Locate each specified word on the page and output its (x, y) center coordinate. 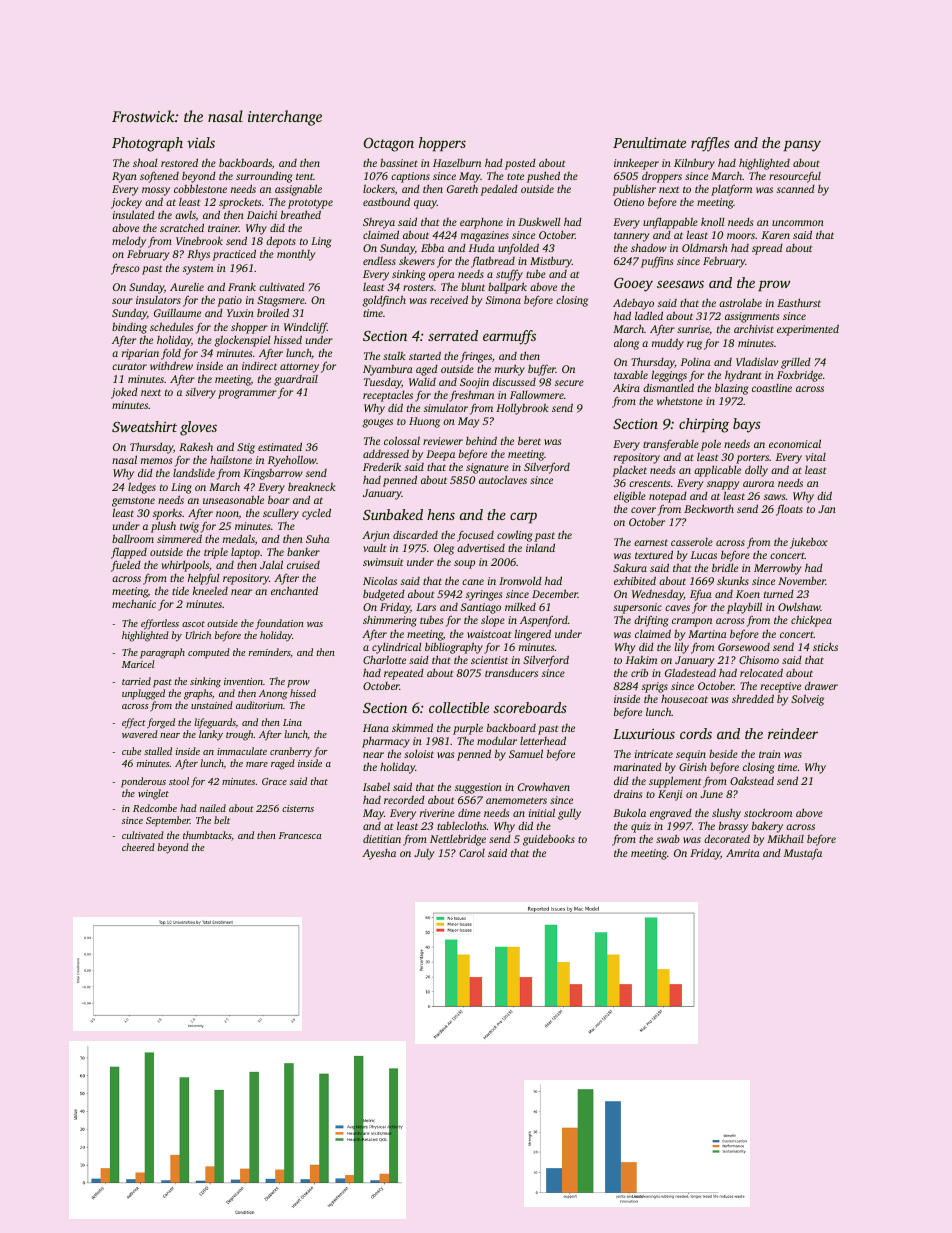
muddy (668, 344)
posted (520, 164)
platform (731, 190)
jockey (126, 203)
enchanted (294, 590)
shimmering (390, 621)
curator (129, 366)
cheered (138, 847)
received (449, 299)
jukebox (809, 543)
